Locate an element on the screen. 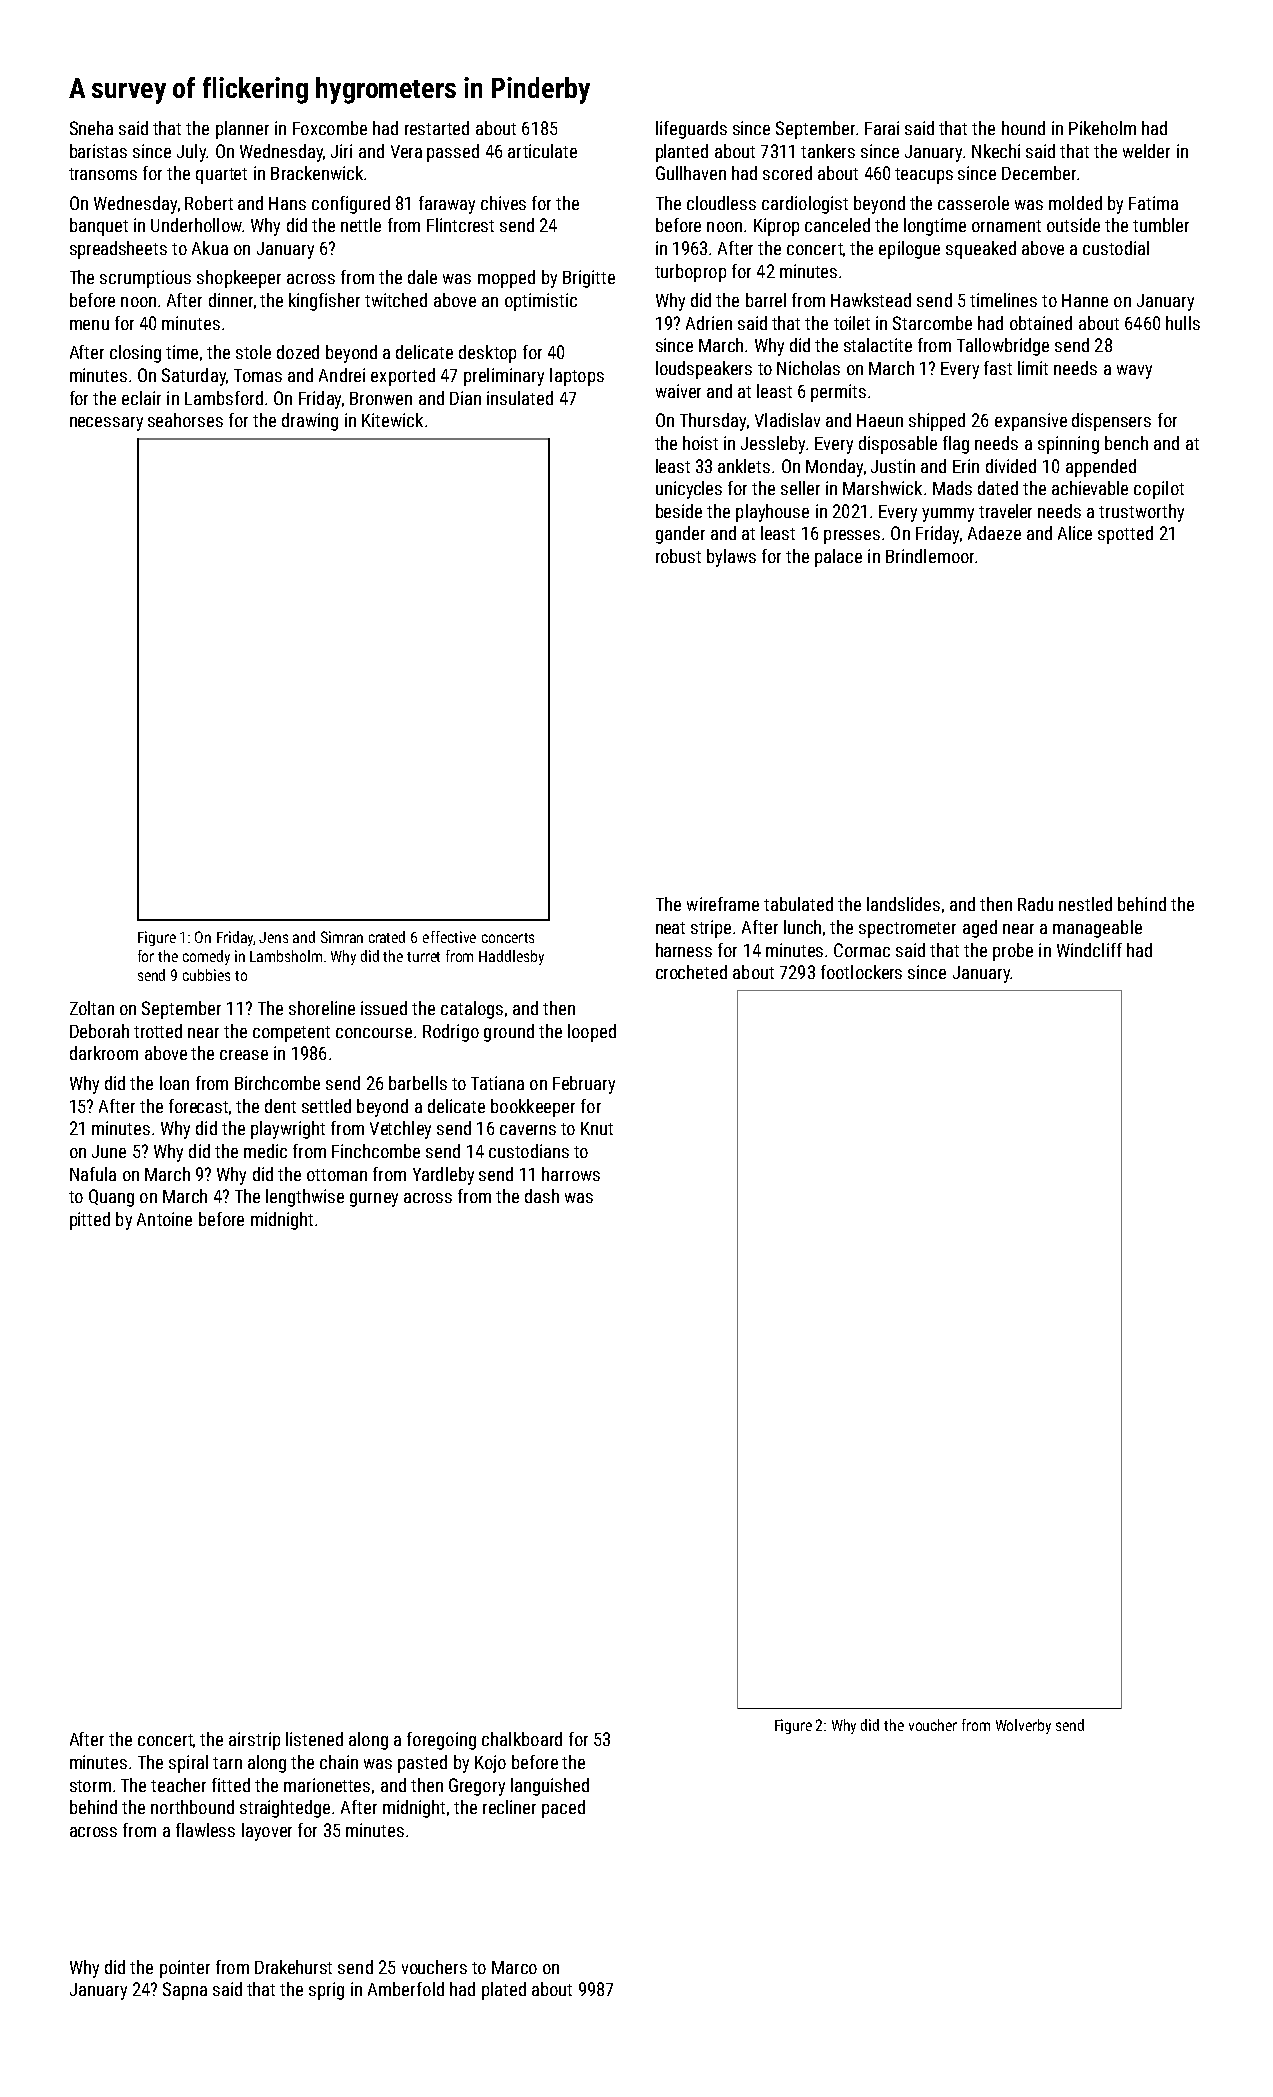  spotted is located at coordinates (1125, 535).
